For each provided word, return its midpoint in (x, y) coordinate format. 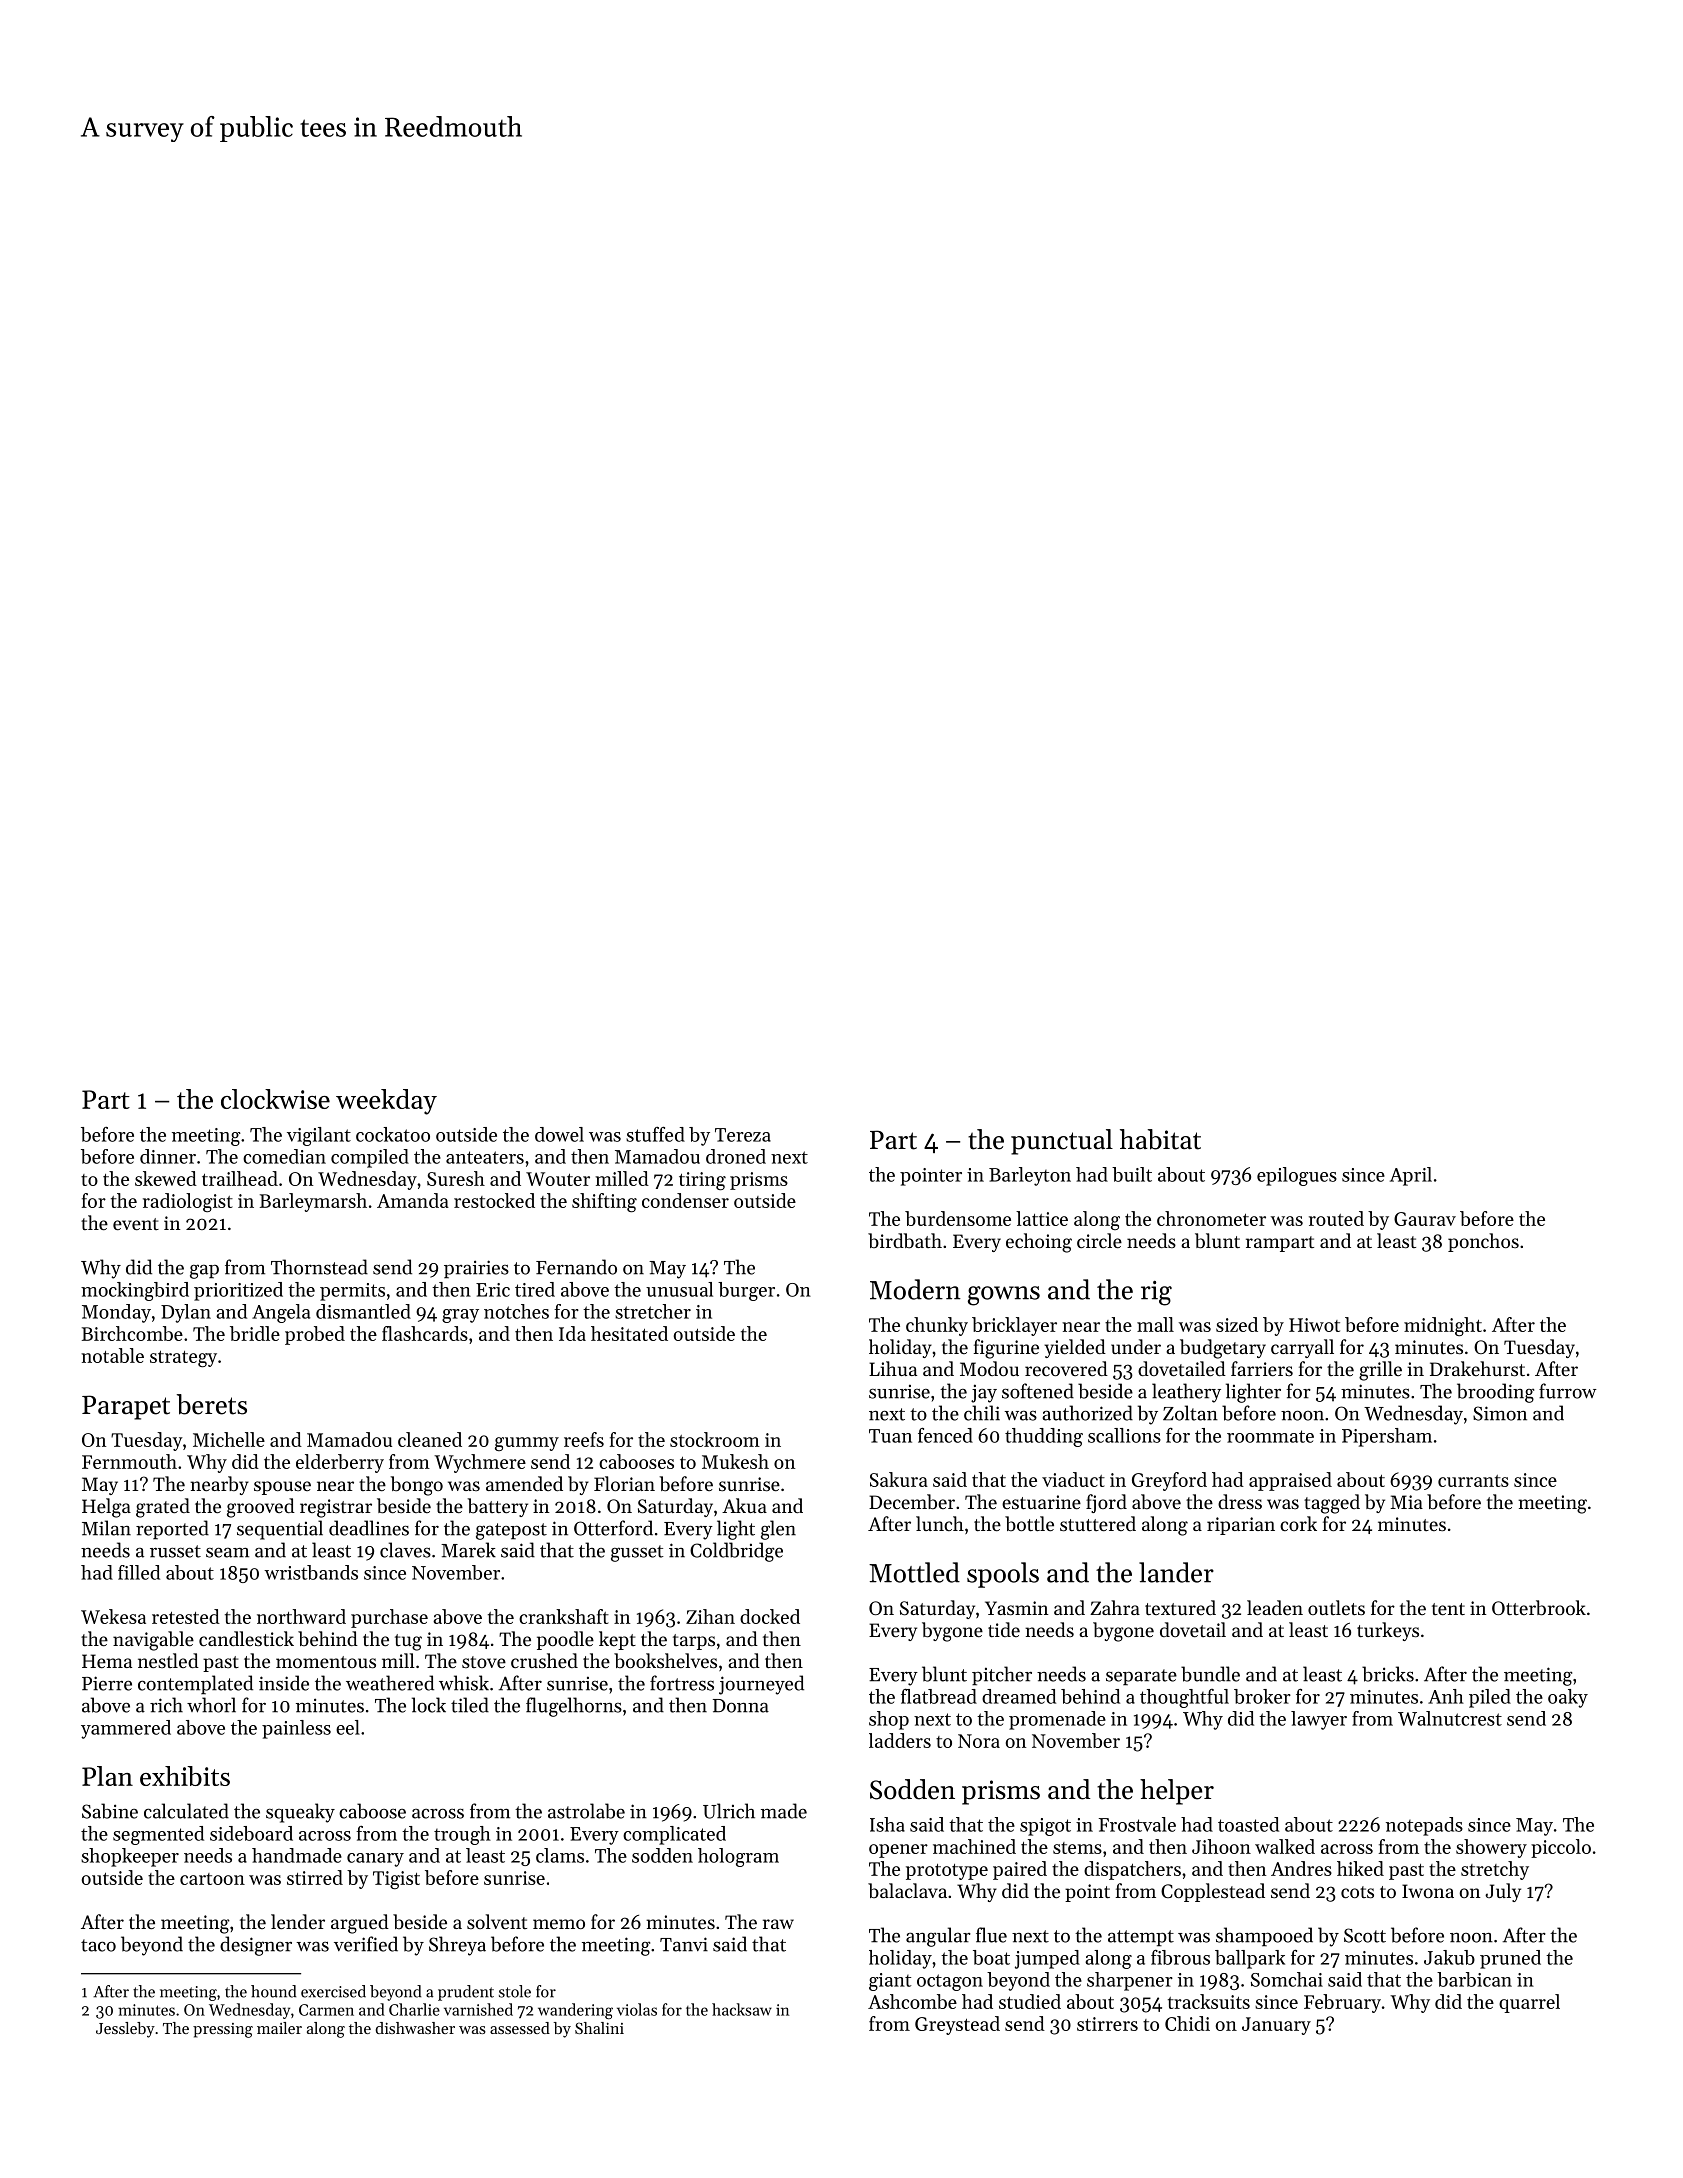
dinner (168, 1156)
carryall (1302, 1348)
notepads (1424, 1826)
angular (938, 1937)
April (1411, 1176)
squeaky (300, 1813)
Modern (915, 1289)
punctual (1062, 1142)
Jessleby (125, 2030)
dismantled (363, 1311)
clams (560, 1855)
